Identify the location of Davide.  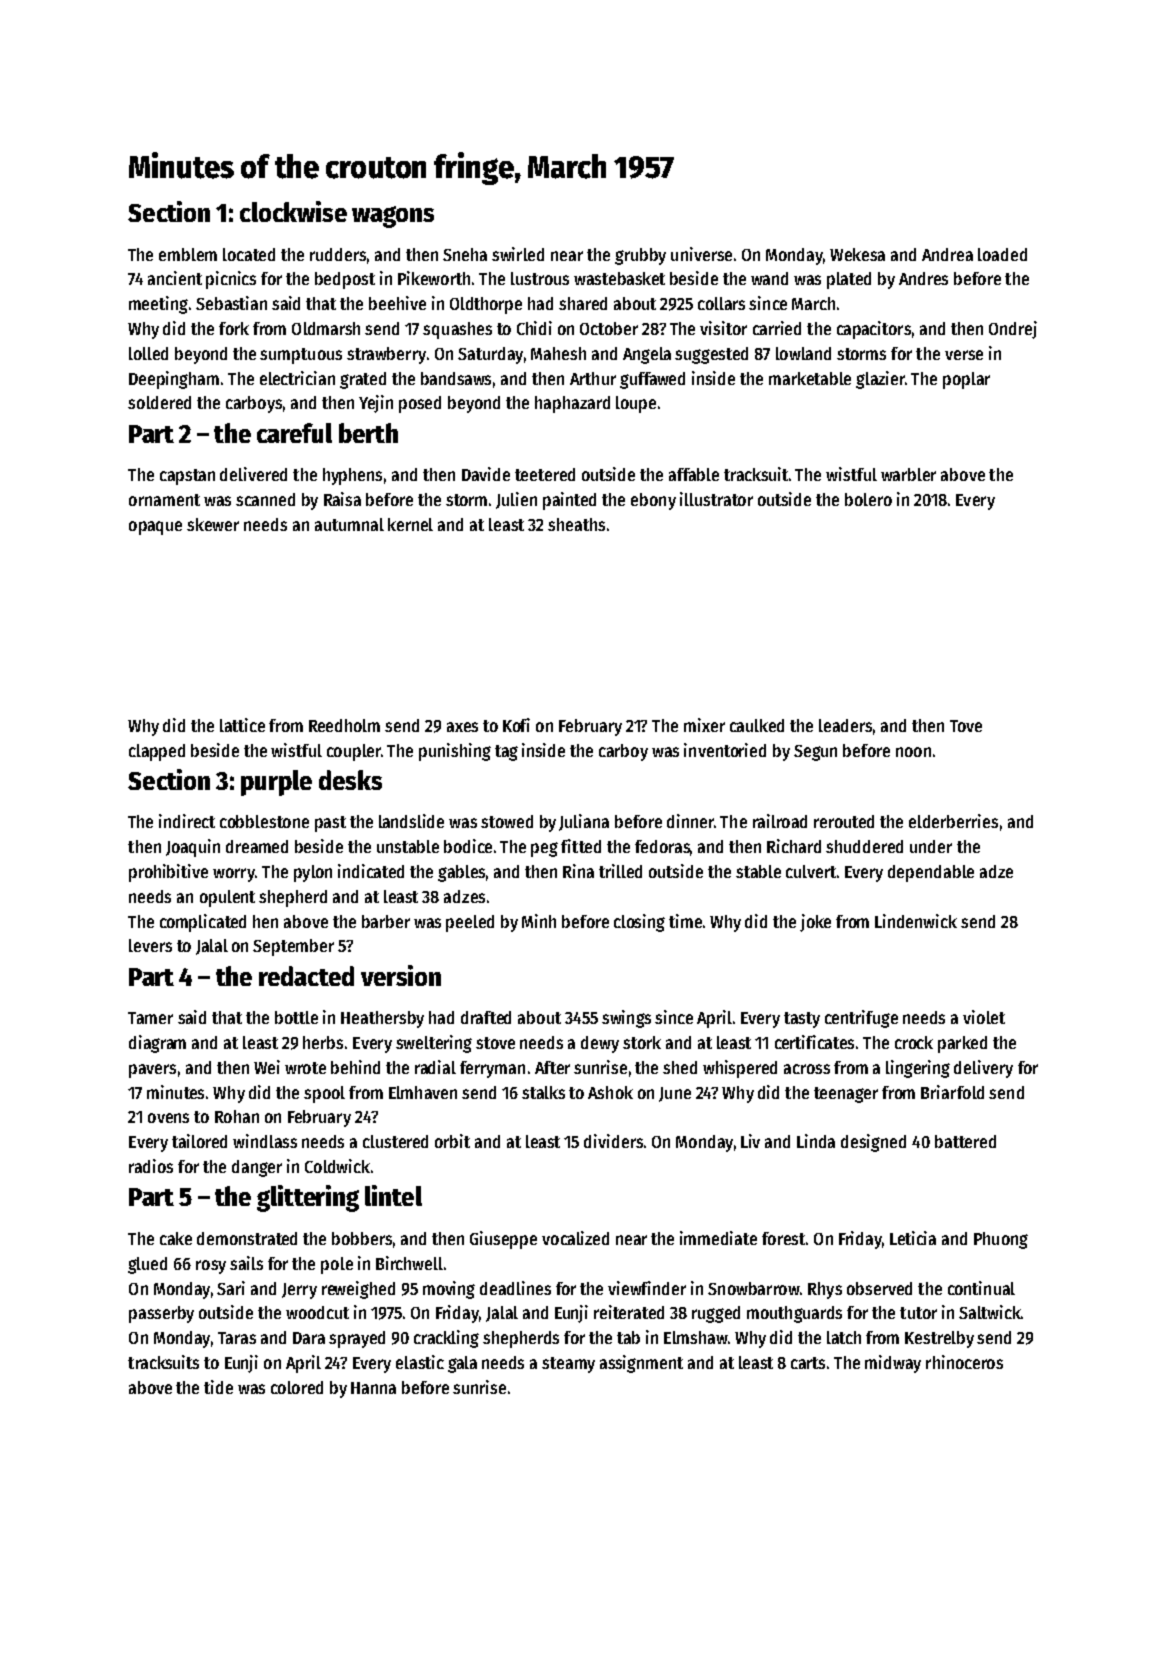
(486, 474).
